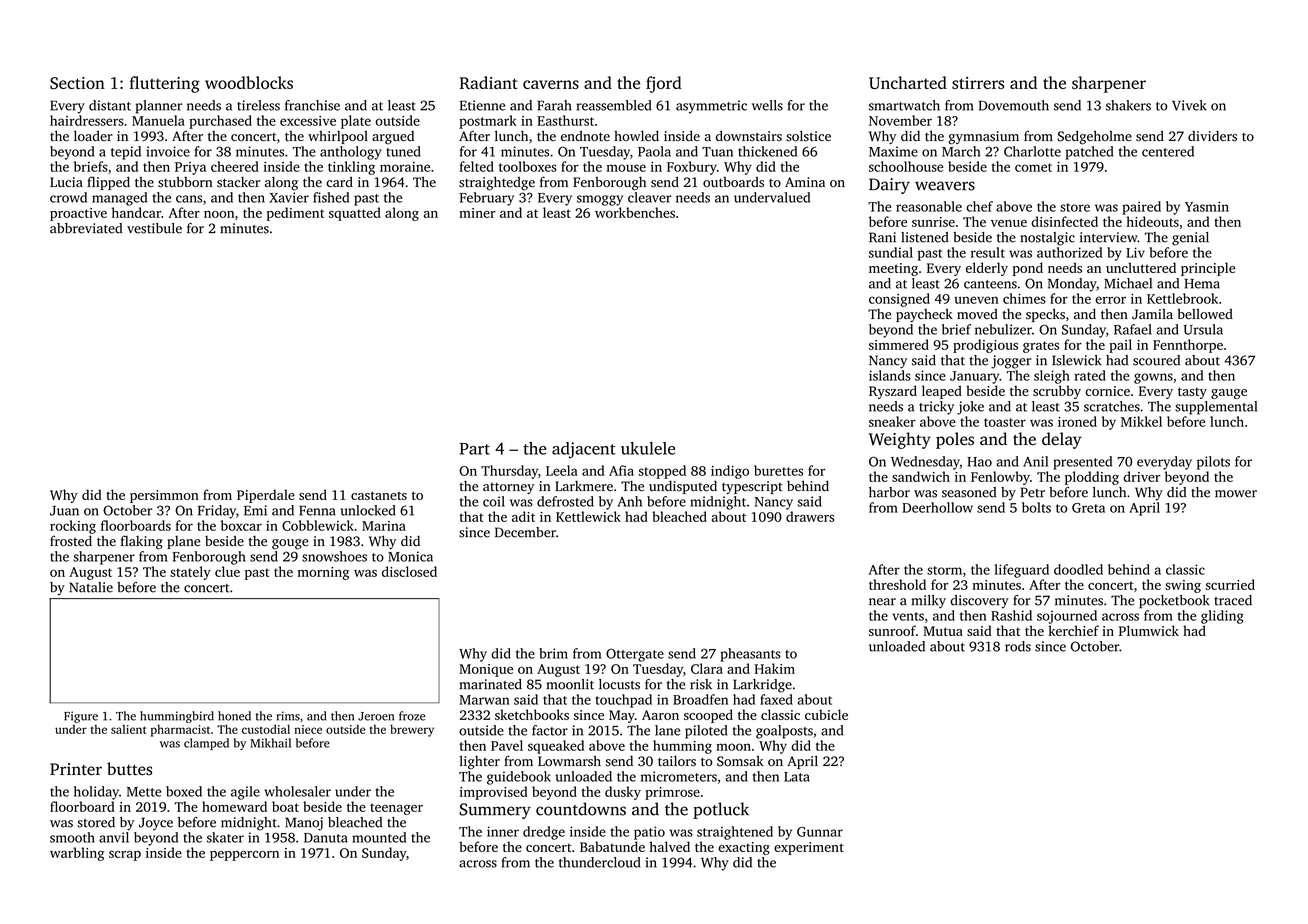 The height and width of the image is (924, 1308). I want to click on gliding, so click(1222, 617).
